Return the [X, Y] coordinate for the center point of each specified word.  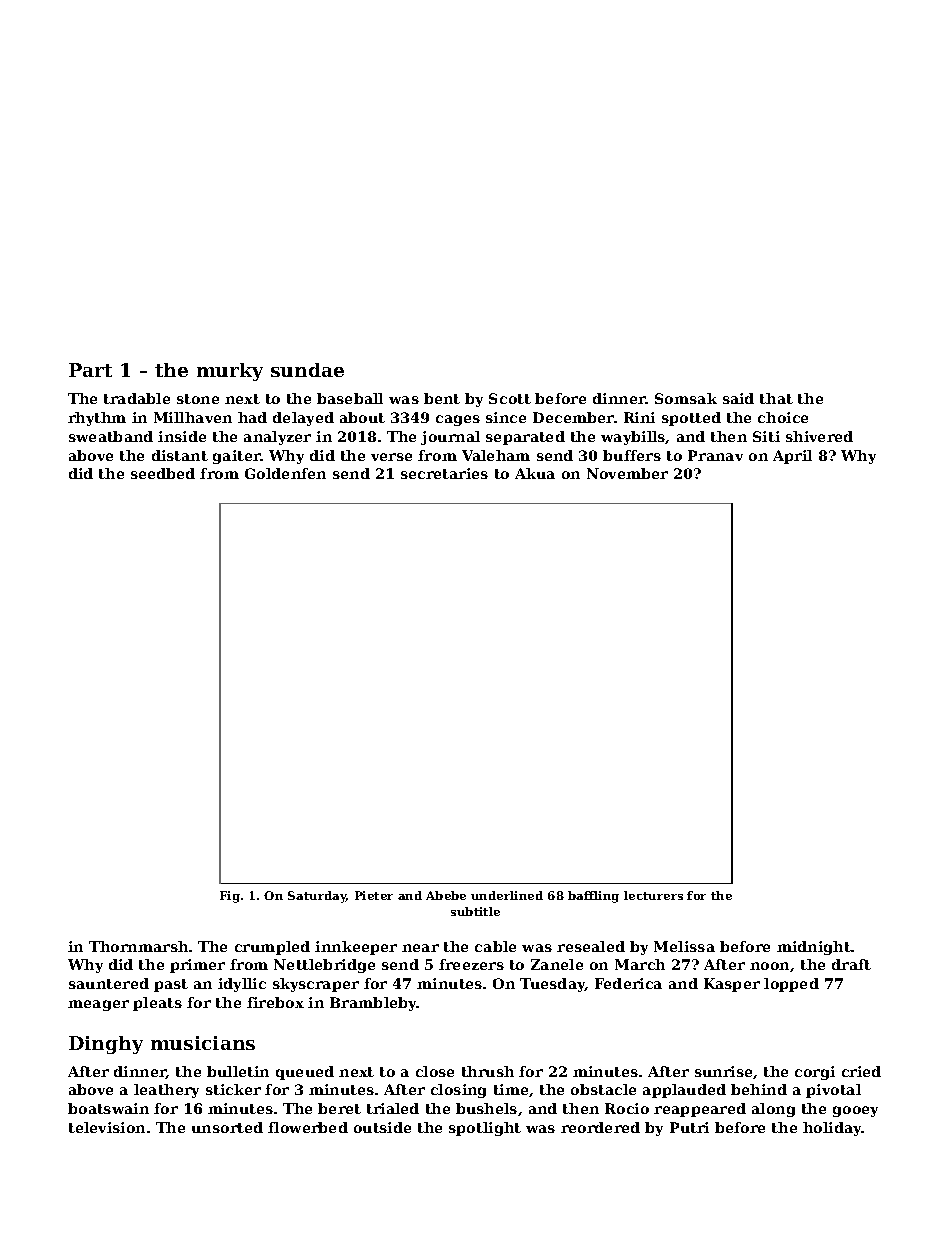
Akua [535, 473]
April [792, 457]
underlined [507, 895]
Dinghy [106, 1045]
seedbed [163, 473]
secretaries [444, 473]
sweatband [111, 436]
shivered [819, 436]
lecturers [653, 895]
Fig [230, 897]
